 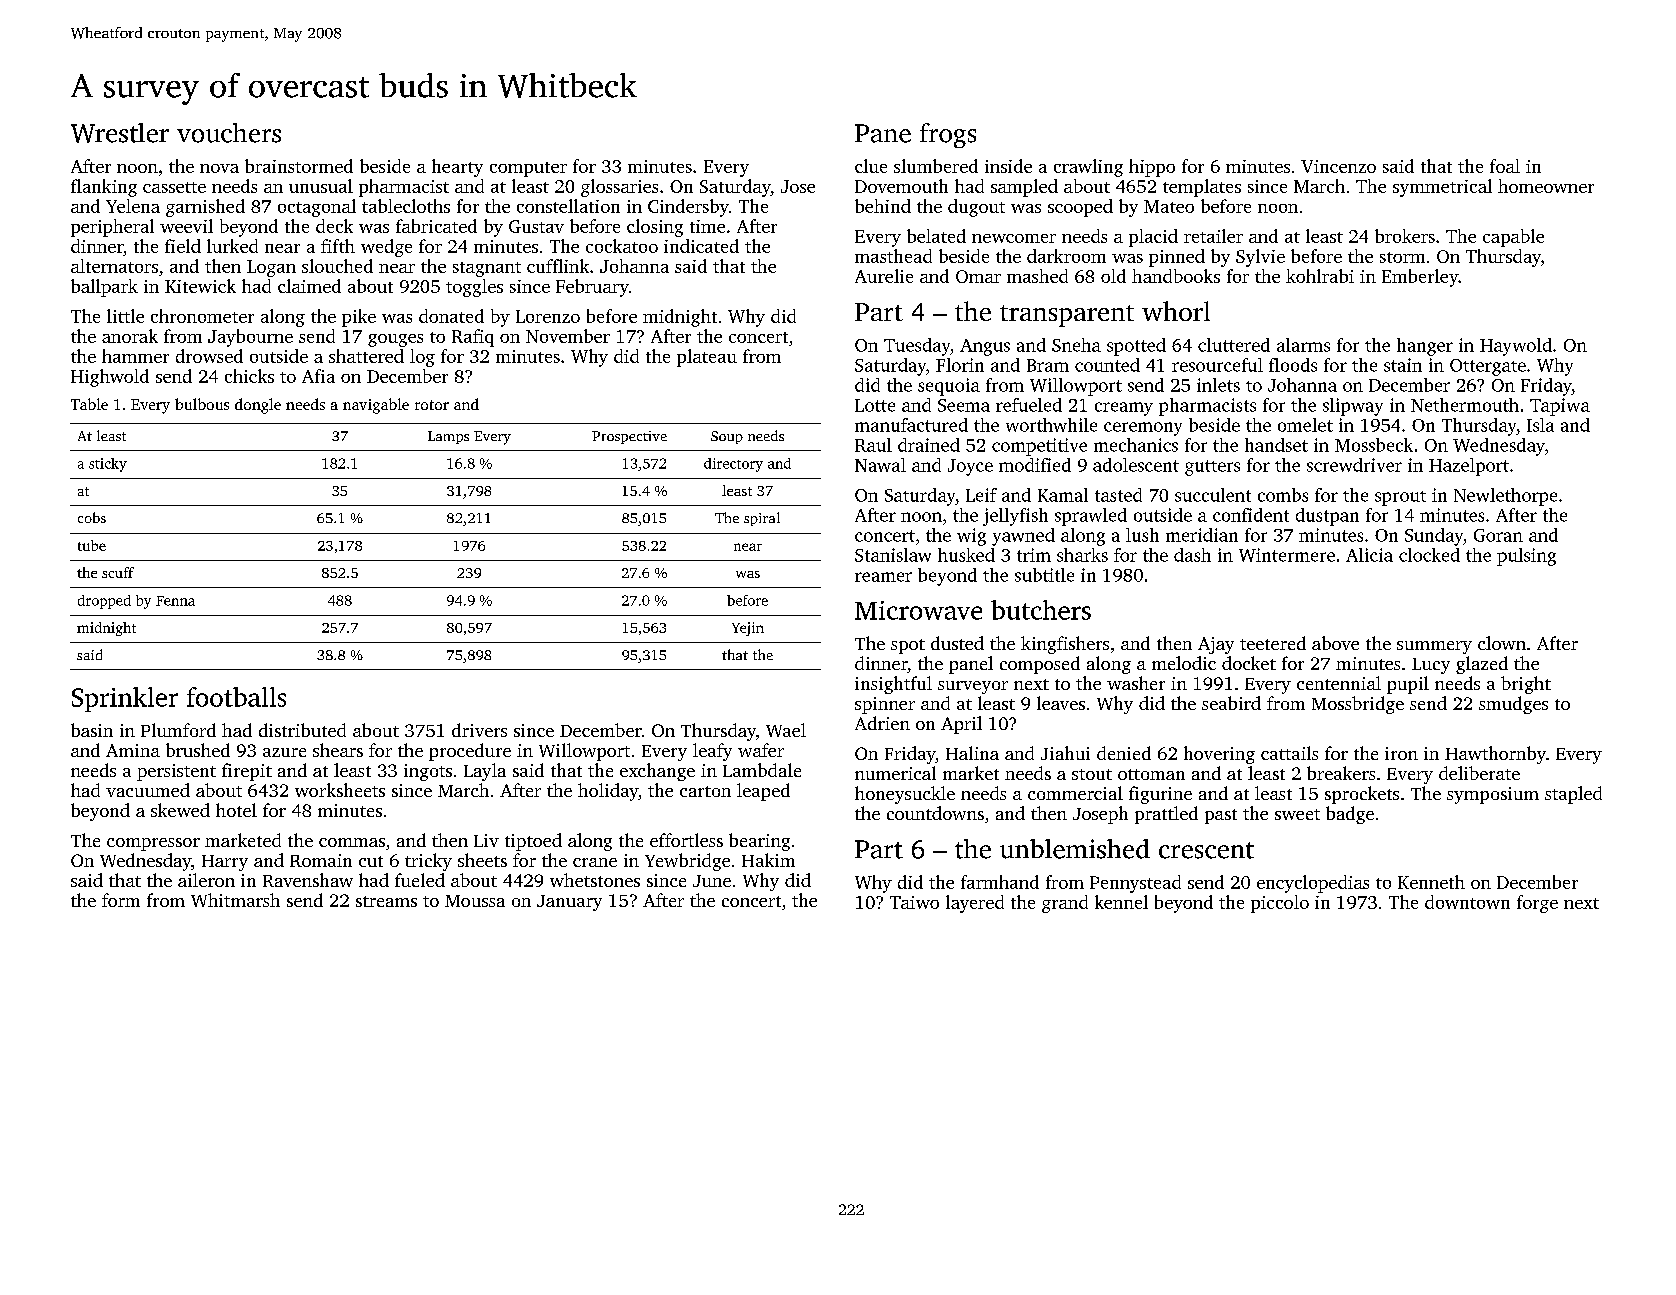 What do you see at coordinates (479, 730) in the screenshot?
I see `drivers` at bounding box center [479, 730].
